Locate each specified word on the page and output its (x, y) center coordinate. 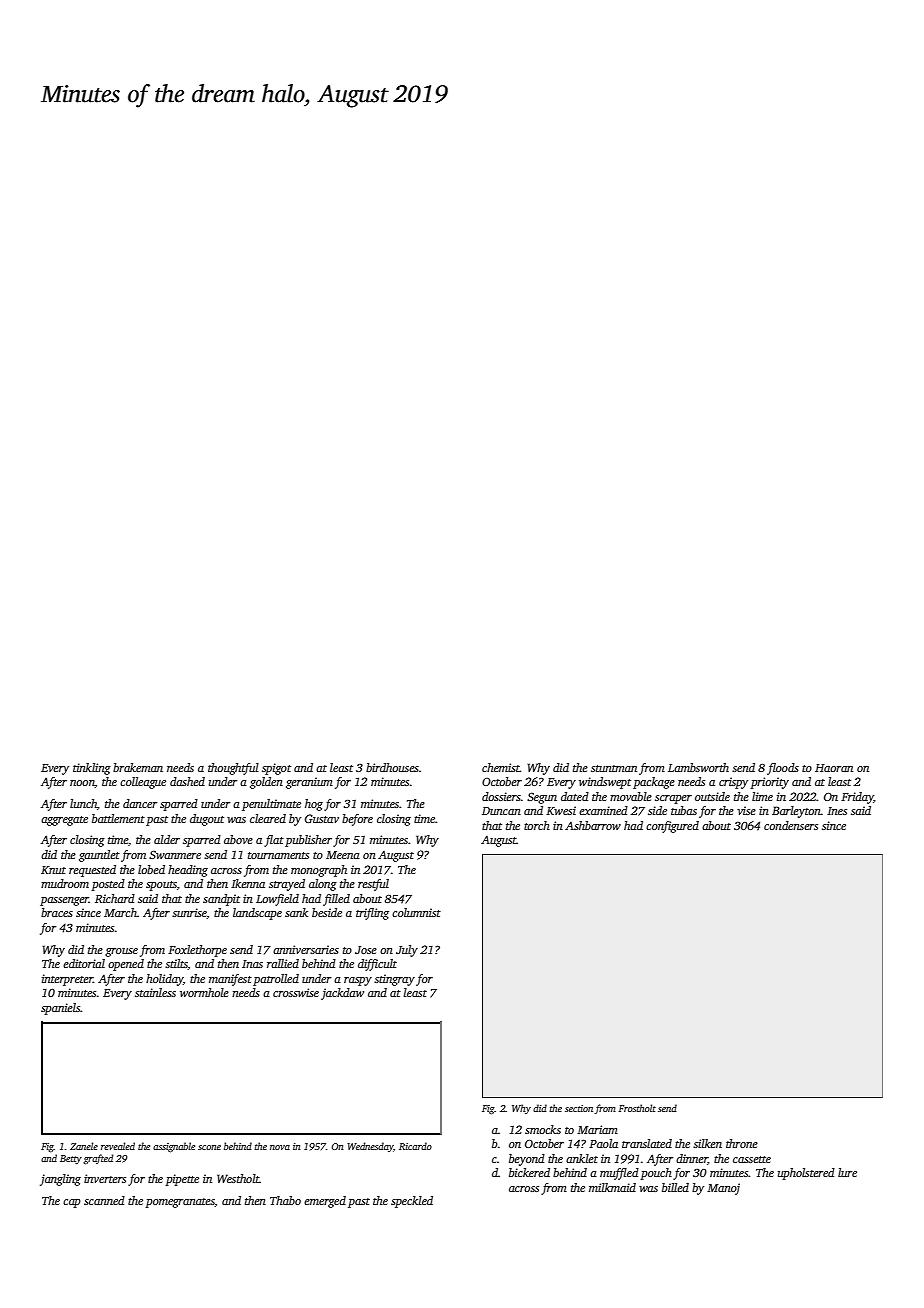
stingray (394, 980)
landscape (257, 914)
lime (762, 796)
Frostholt (637, 1108)
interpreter (67, 980)
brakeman (138, 767)
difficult (377, 965)
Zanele (84, 1146)
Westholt (238, 1178)
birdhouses (392, 767)
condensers (791, 825)
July (407, 951)
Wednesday (370, 1147)
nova (280, 1147)
